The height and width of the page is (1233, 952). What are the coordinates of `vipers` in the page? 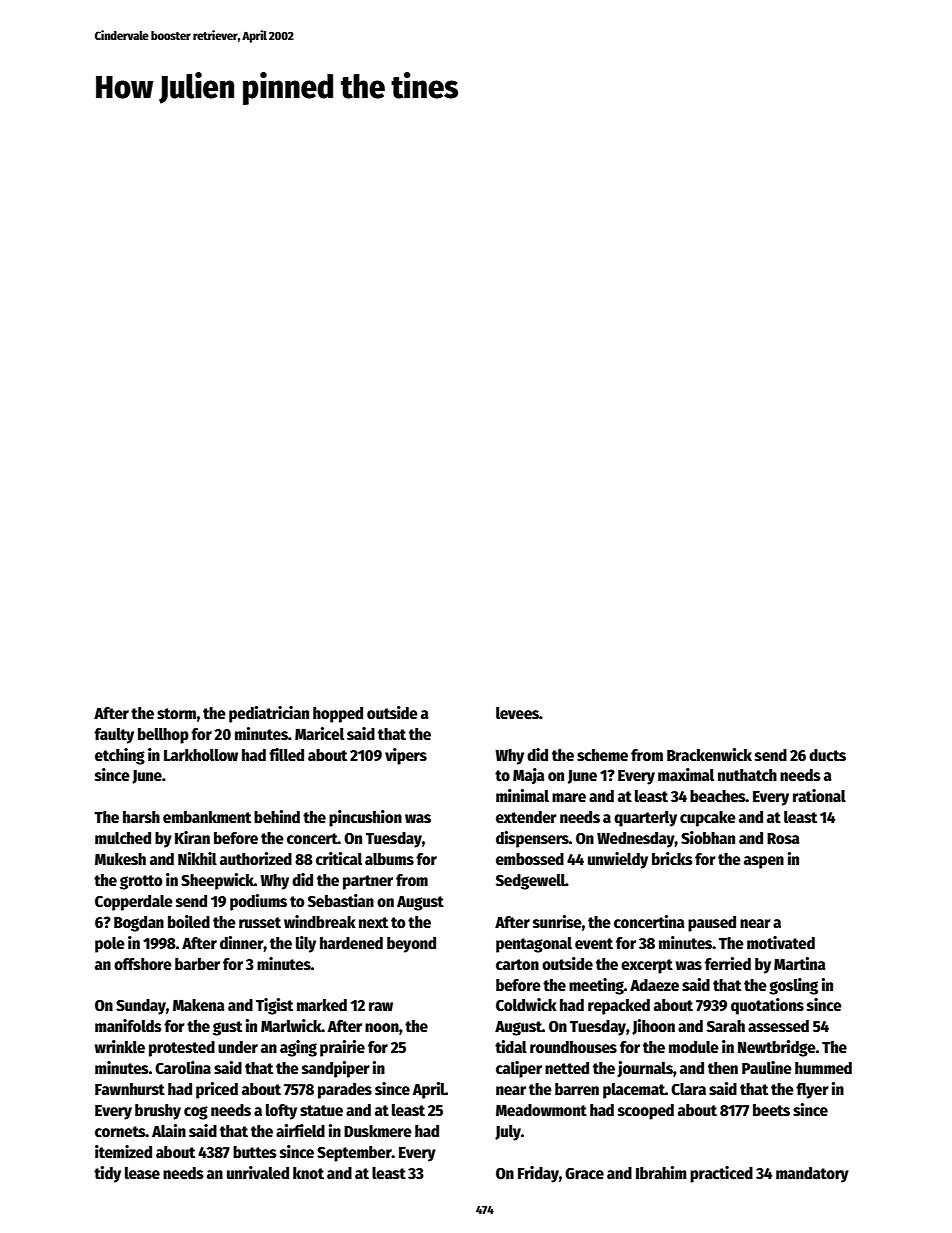 It's located at (406, 756).
